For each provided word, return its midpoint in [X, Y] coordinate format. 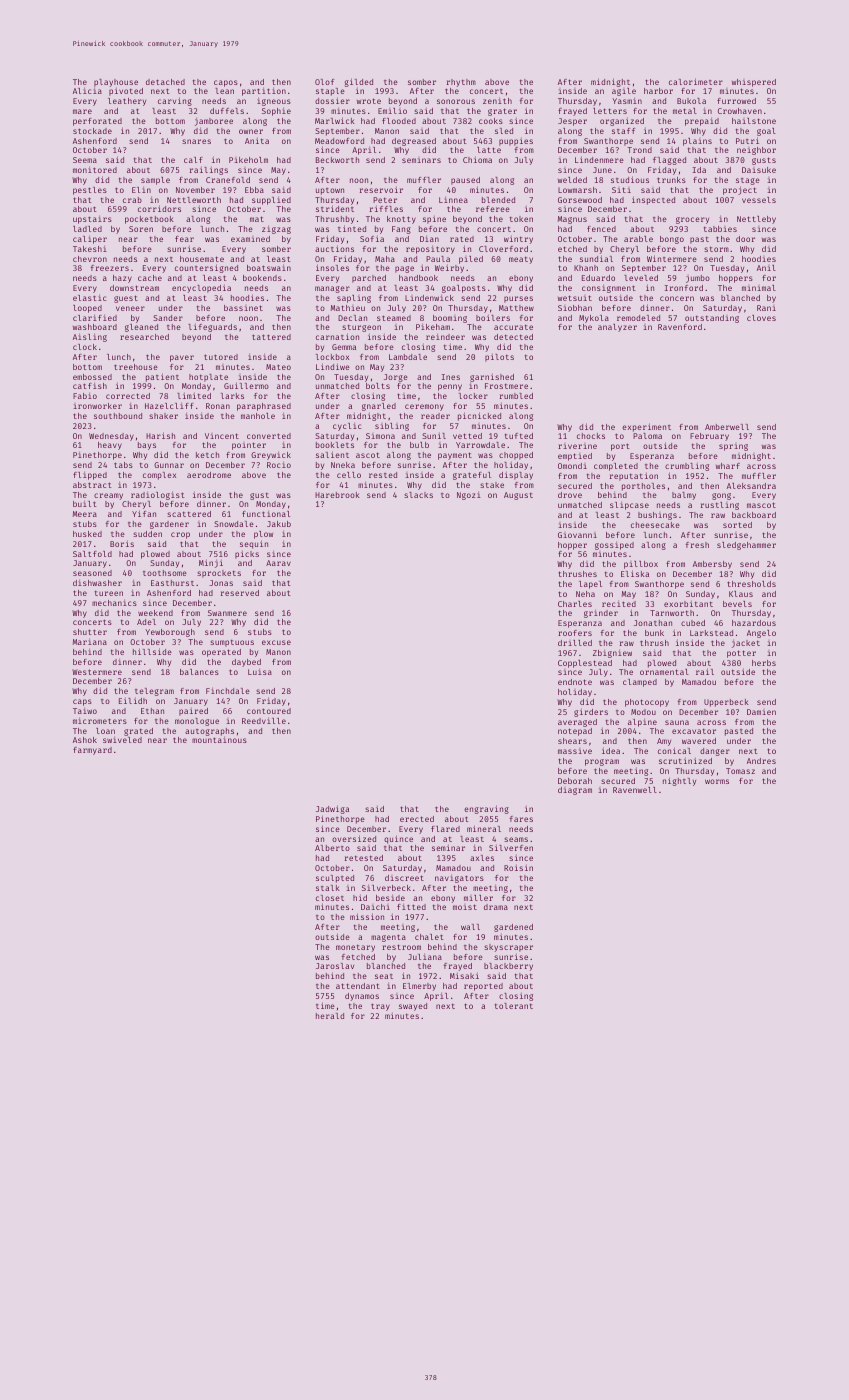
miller [478, 898]
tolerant [514, 1006]
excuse [276, 642]
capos [226, 83]
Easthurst [172, 583]
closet [330, 898]
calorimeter [696, 81]
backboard [754, 515]
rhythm [461, 83]
